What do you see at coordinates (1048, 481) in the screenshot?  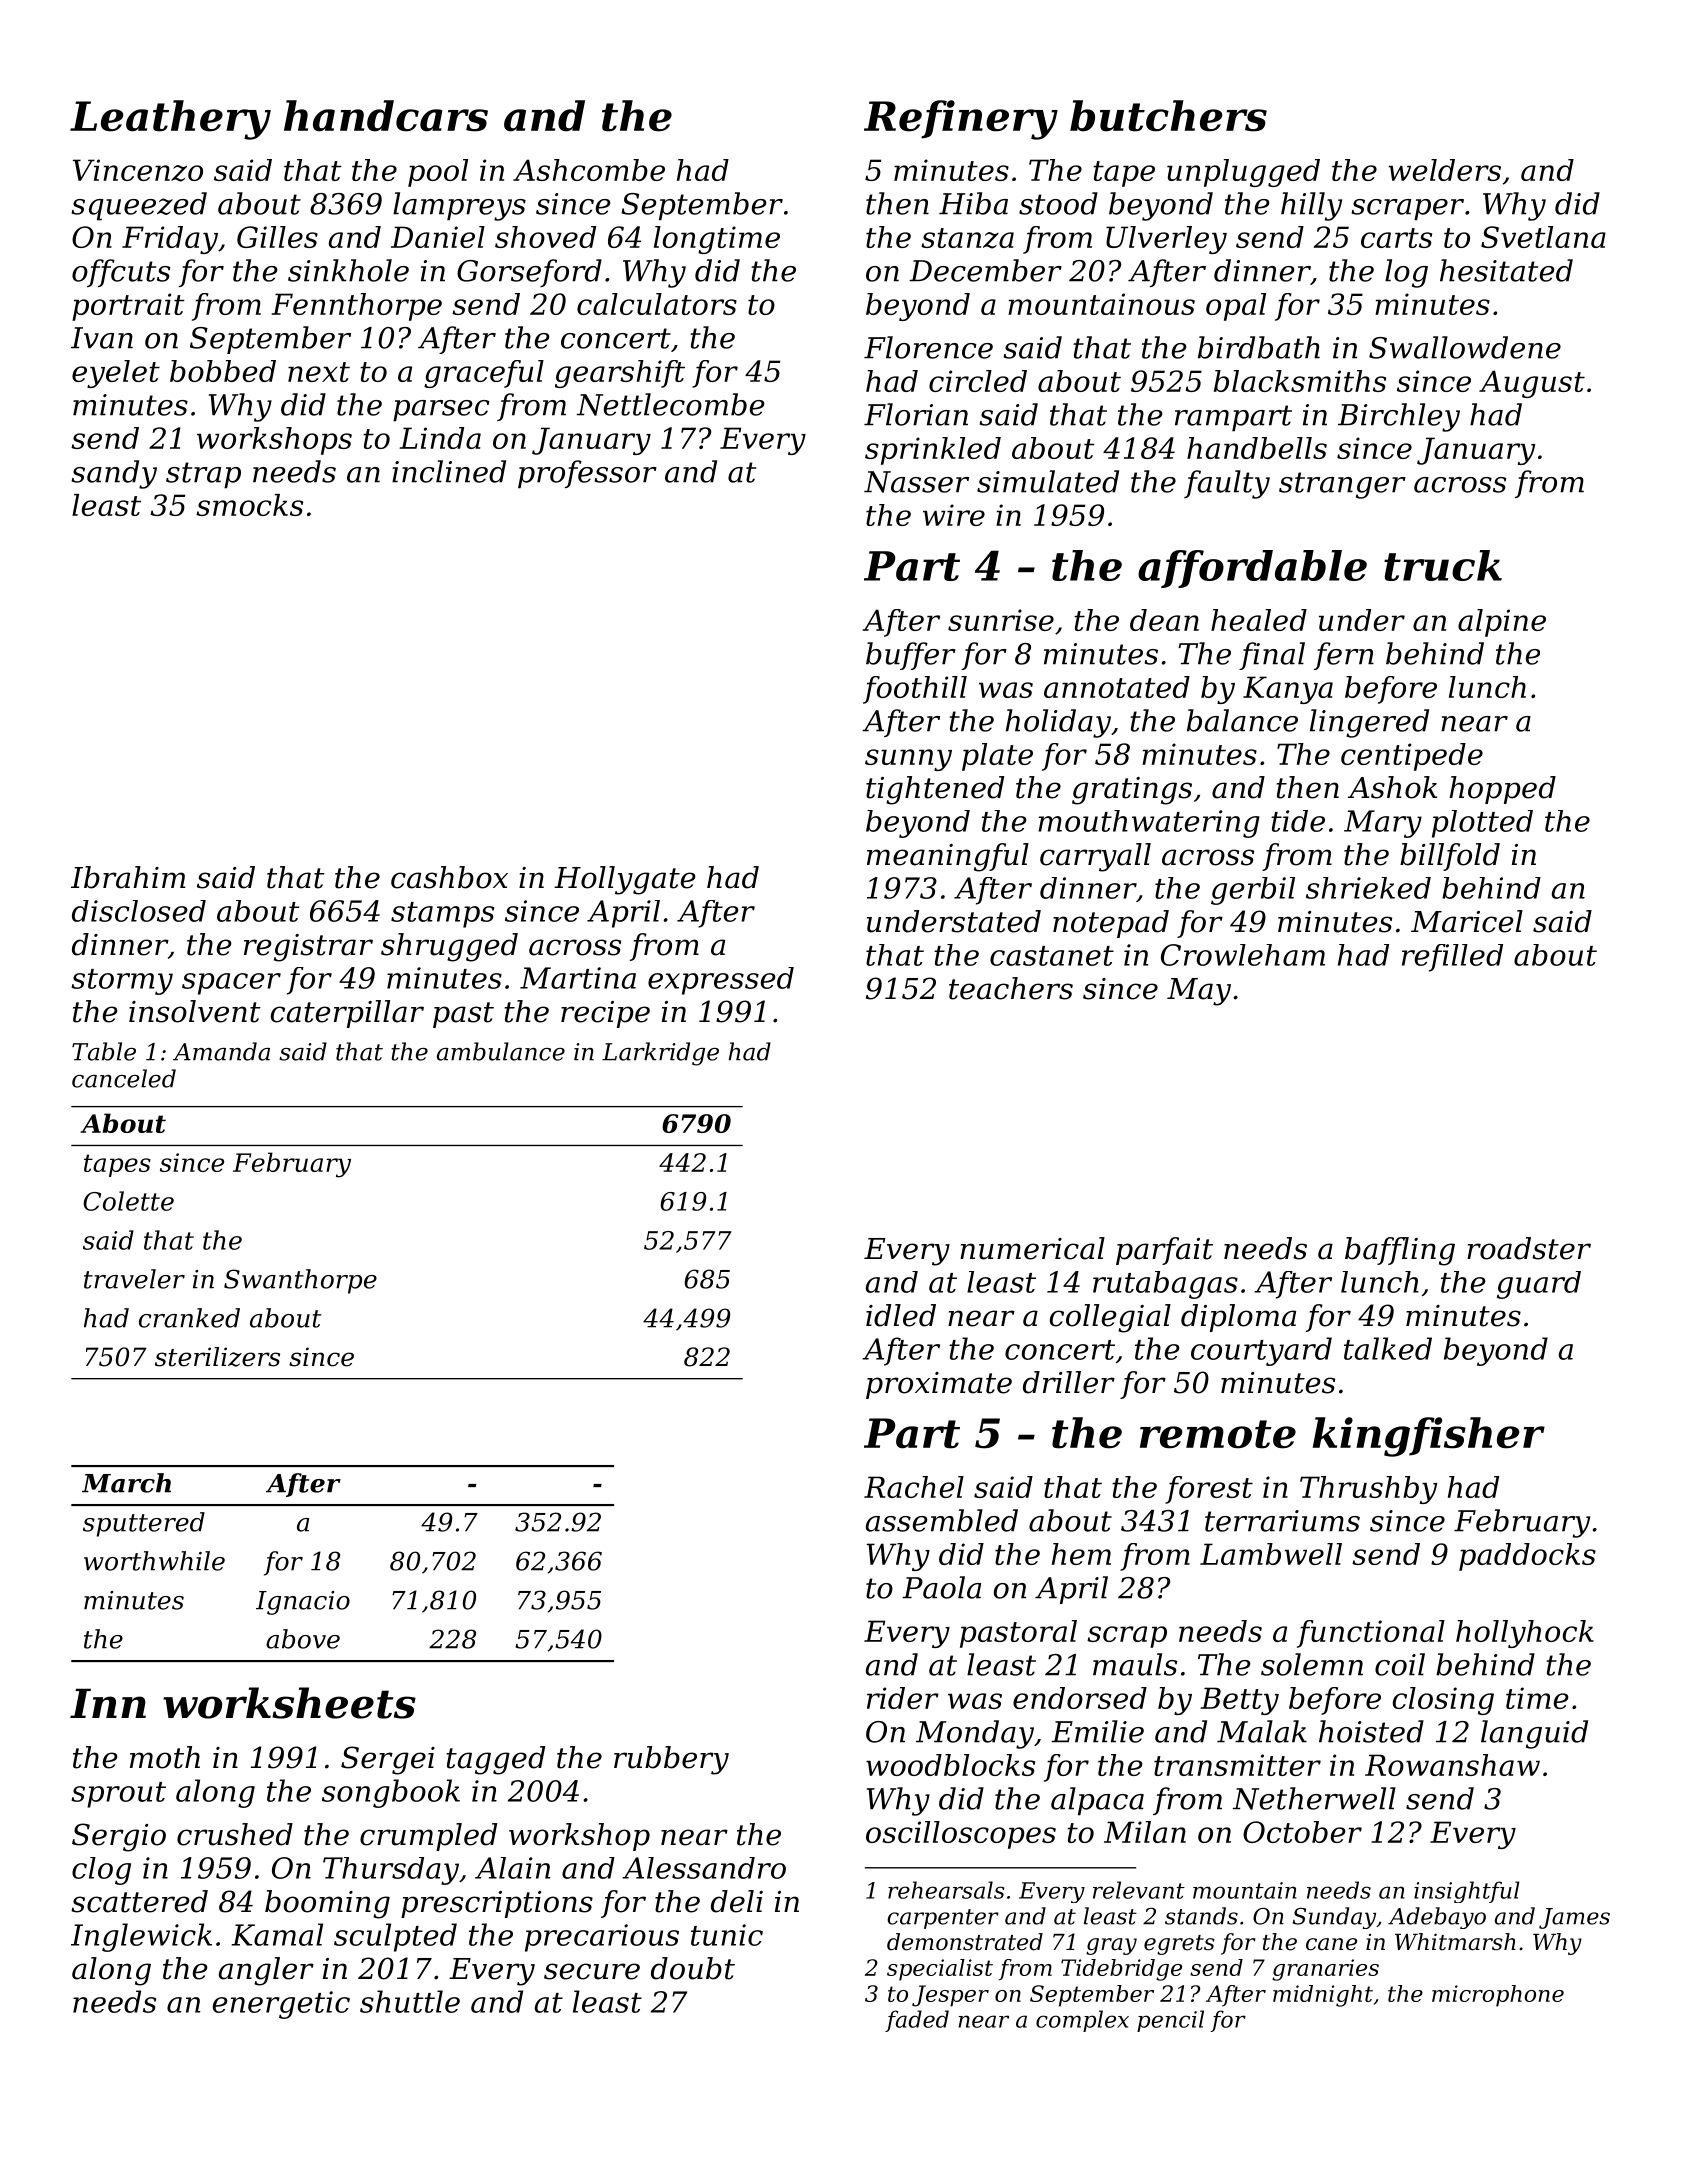 I see `simulated` at bounding box center [1048, 481].
